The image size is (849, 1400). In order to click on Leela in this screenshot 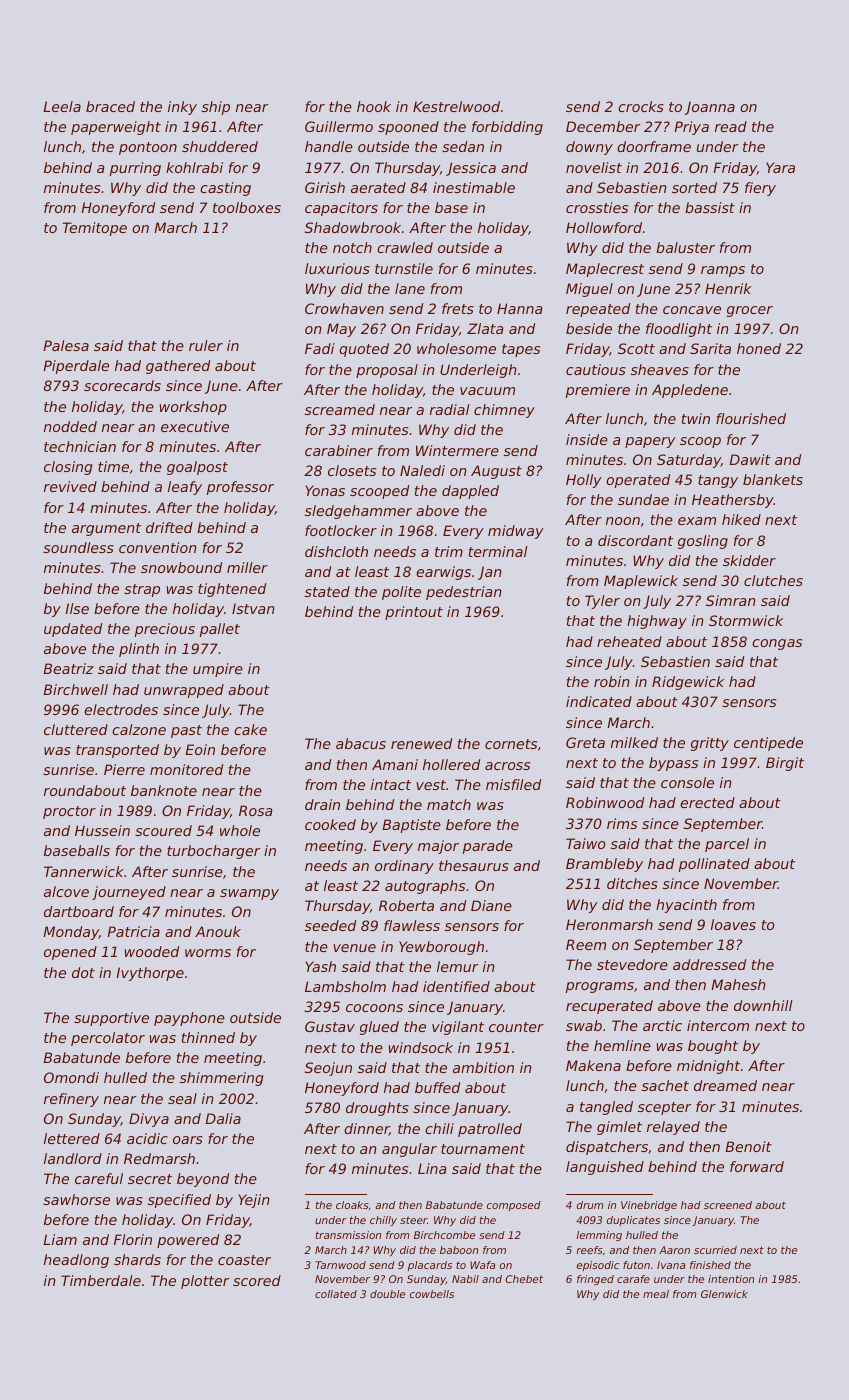, I will do `click(62, 106)`.
